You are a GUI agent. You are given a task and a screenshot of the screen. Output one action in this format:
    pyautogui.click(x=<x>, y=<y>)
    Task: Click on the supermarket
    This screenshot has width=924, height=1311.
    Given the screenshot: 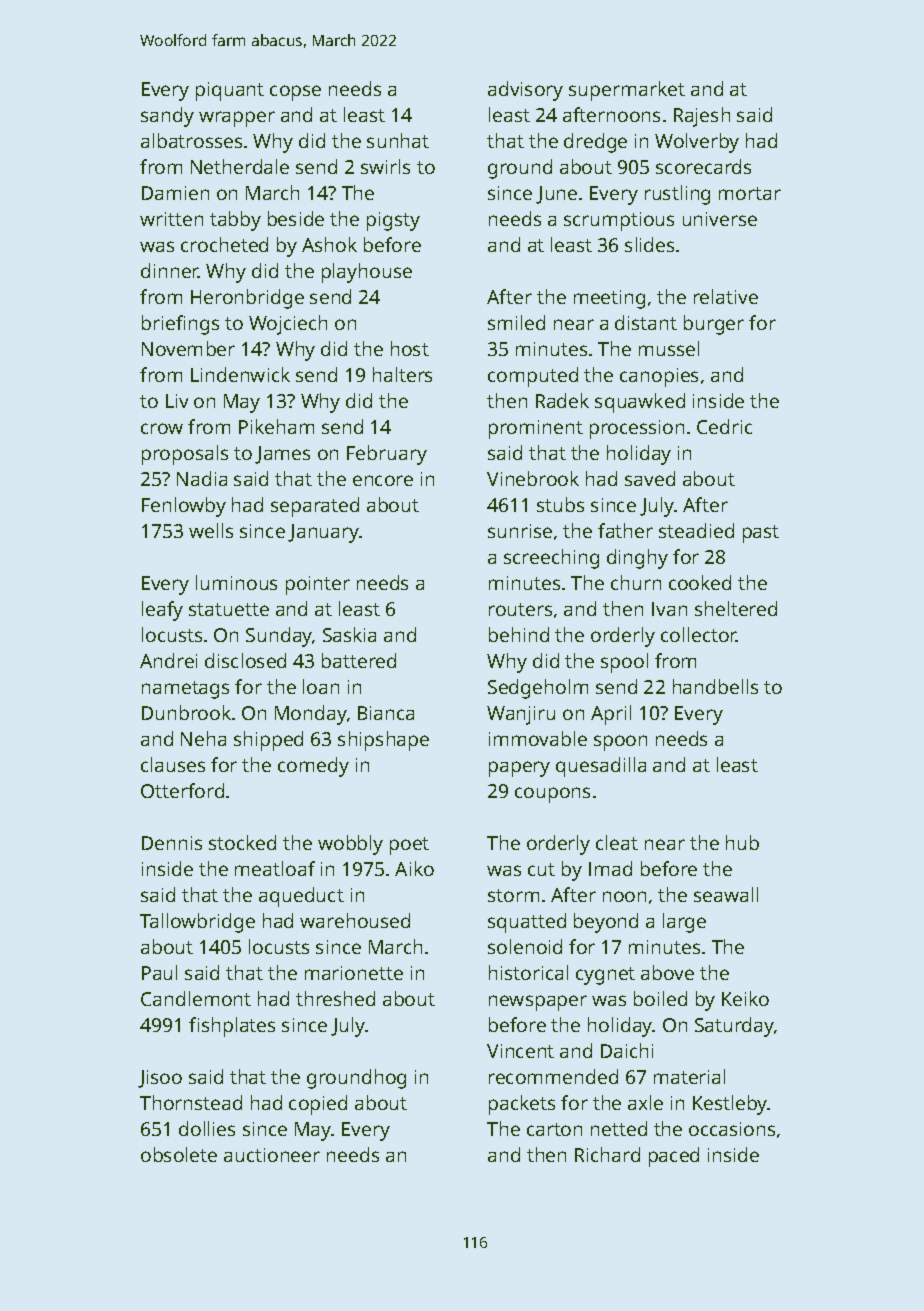 What is the action you would take?
    pyautogui.click(x=627, y=91)
